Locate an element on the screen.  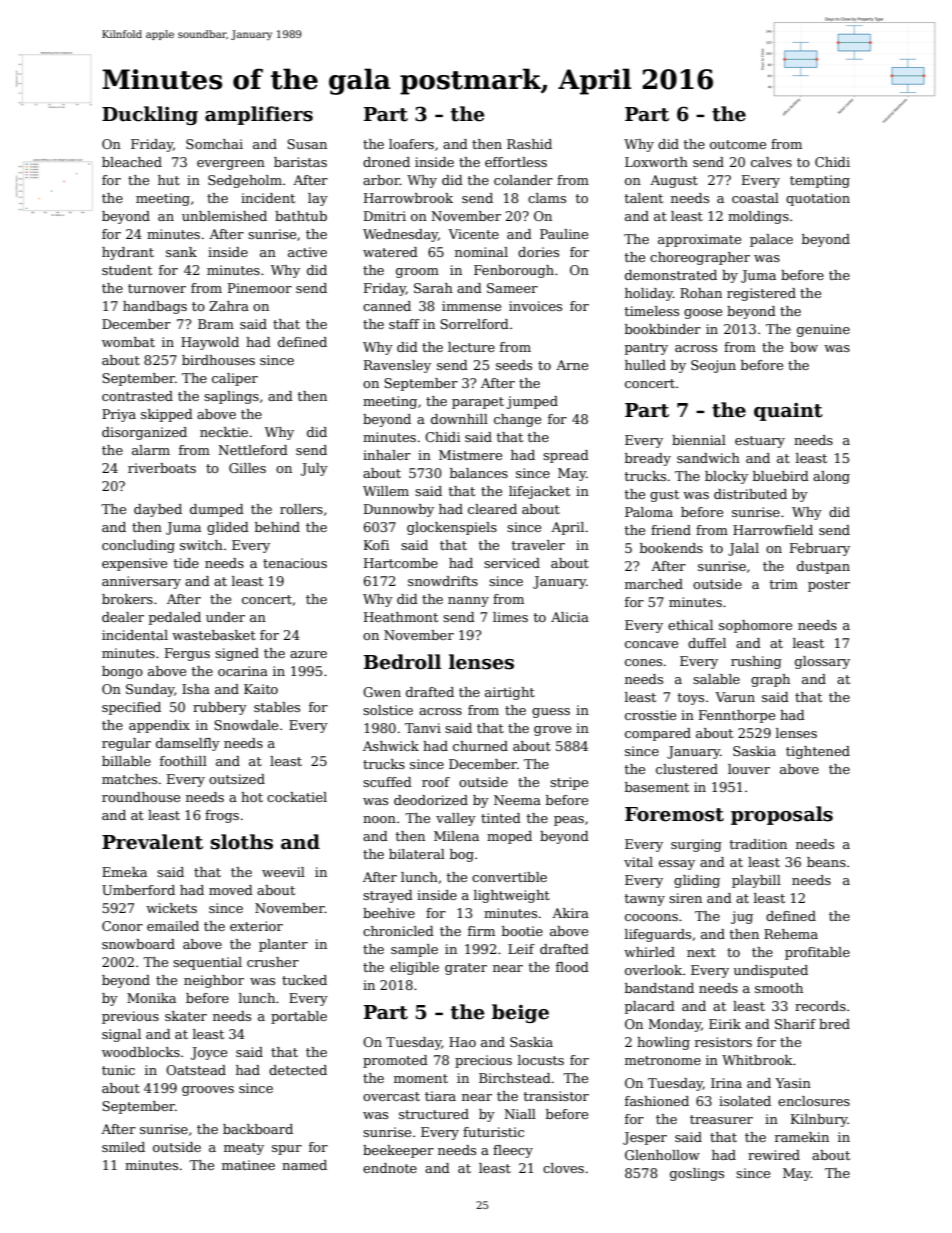
outcome is located at coordinates (738, 144).
